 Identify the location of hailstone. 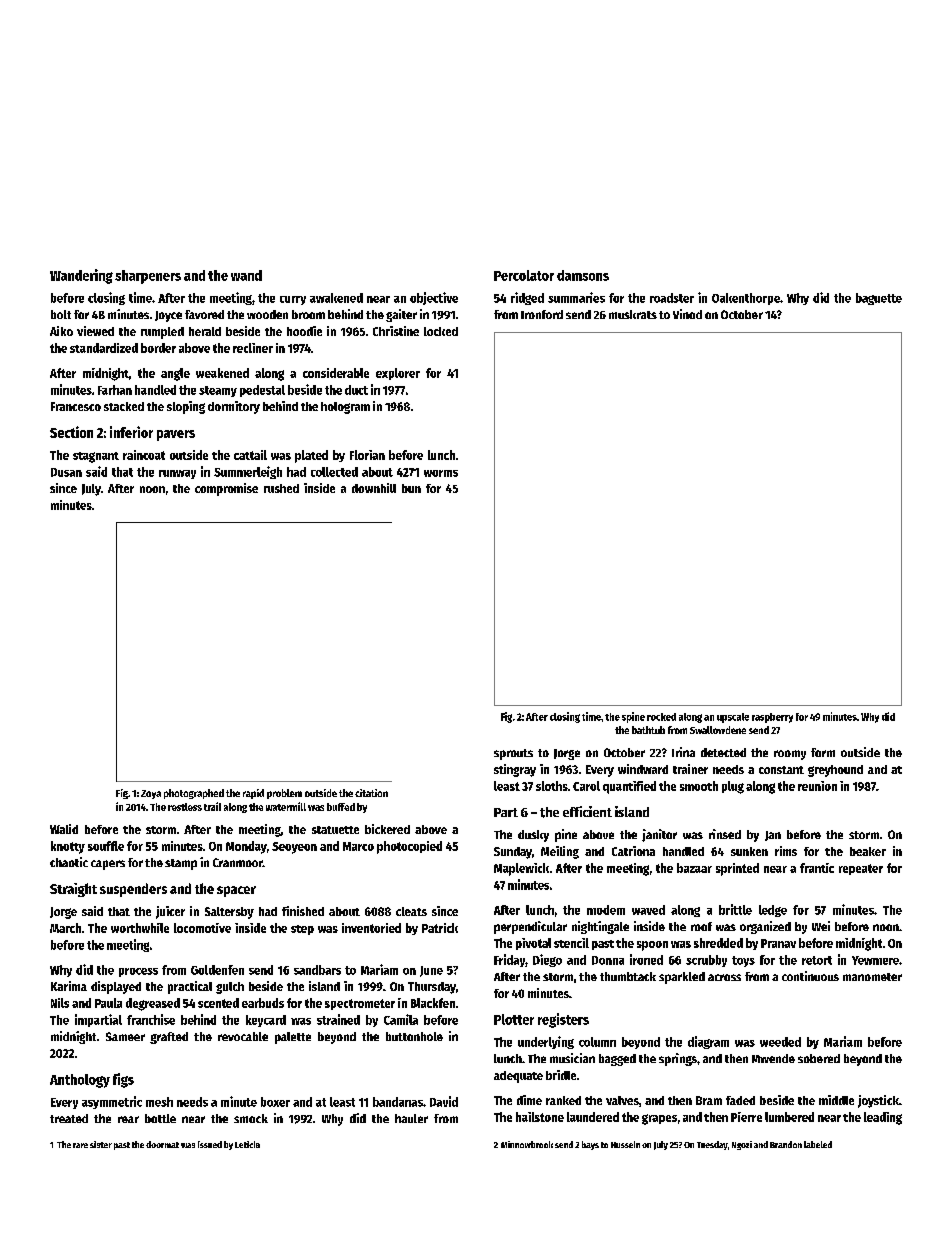
(540, 1117).
